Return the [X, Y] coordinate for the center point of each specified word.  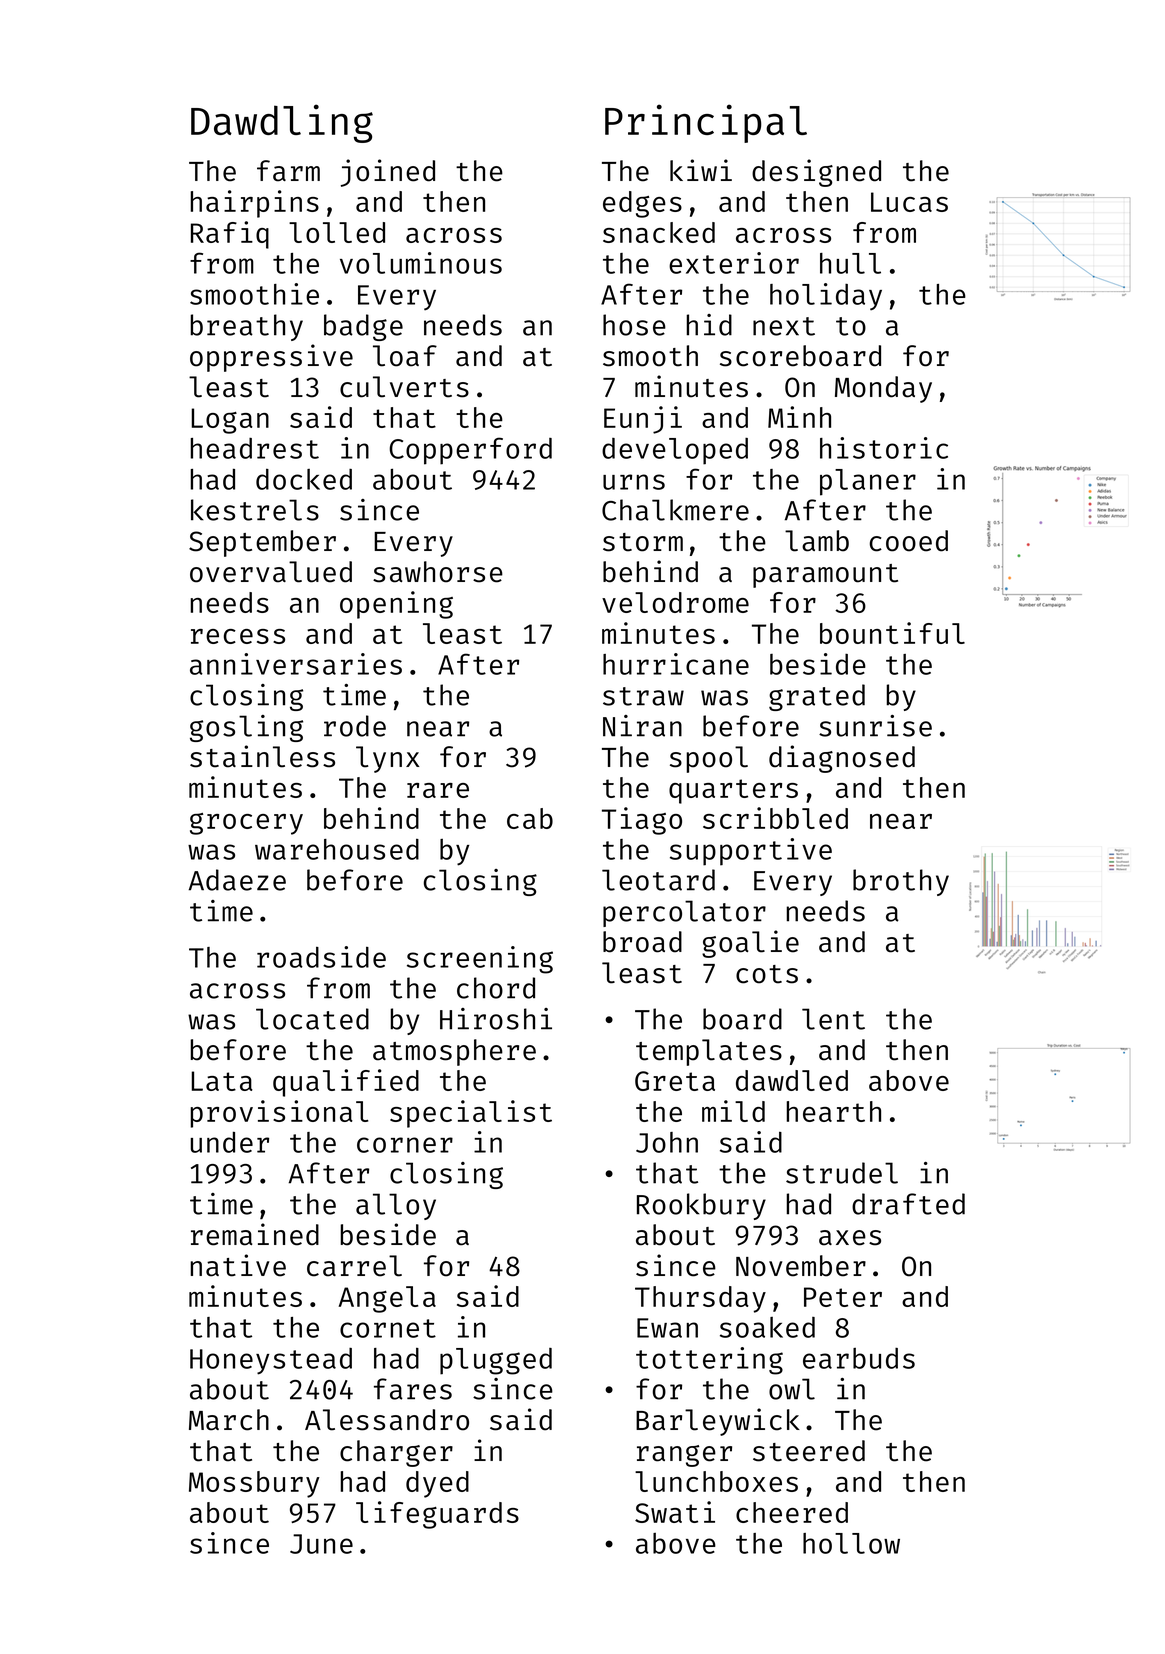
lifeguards [437, 1515]
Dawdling [282, 123]
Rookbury [701, 1206]
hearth [834, 1111]
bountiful [892, 633]
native [238, 1265]
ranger [684, 1456]
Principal [706, 123]
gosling [246, 728]
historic [884, 448]
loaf [405, 356]
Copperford [470, 451]
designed [816, 173]
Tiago [642, 821]
